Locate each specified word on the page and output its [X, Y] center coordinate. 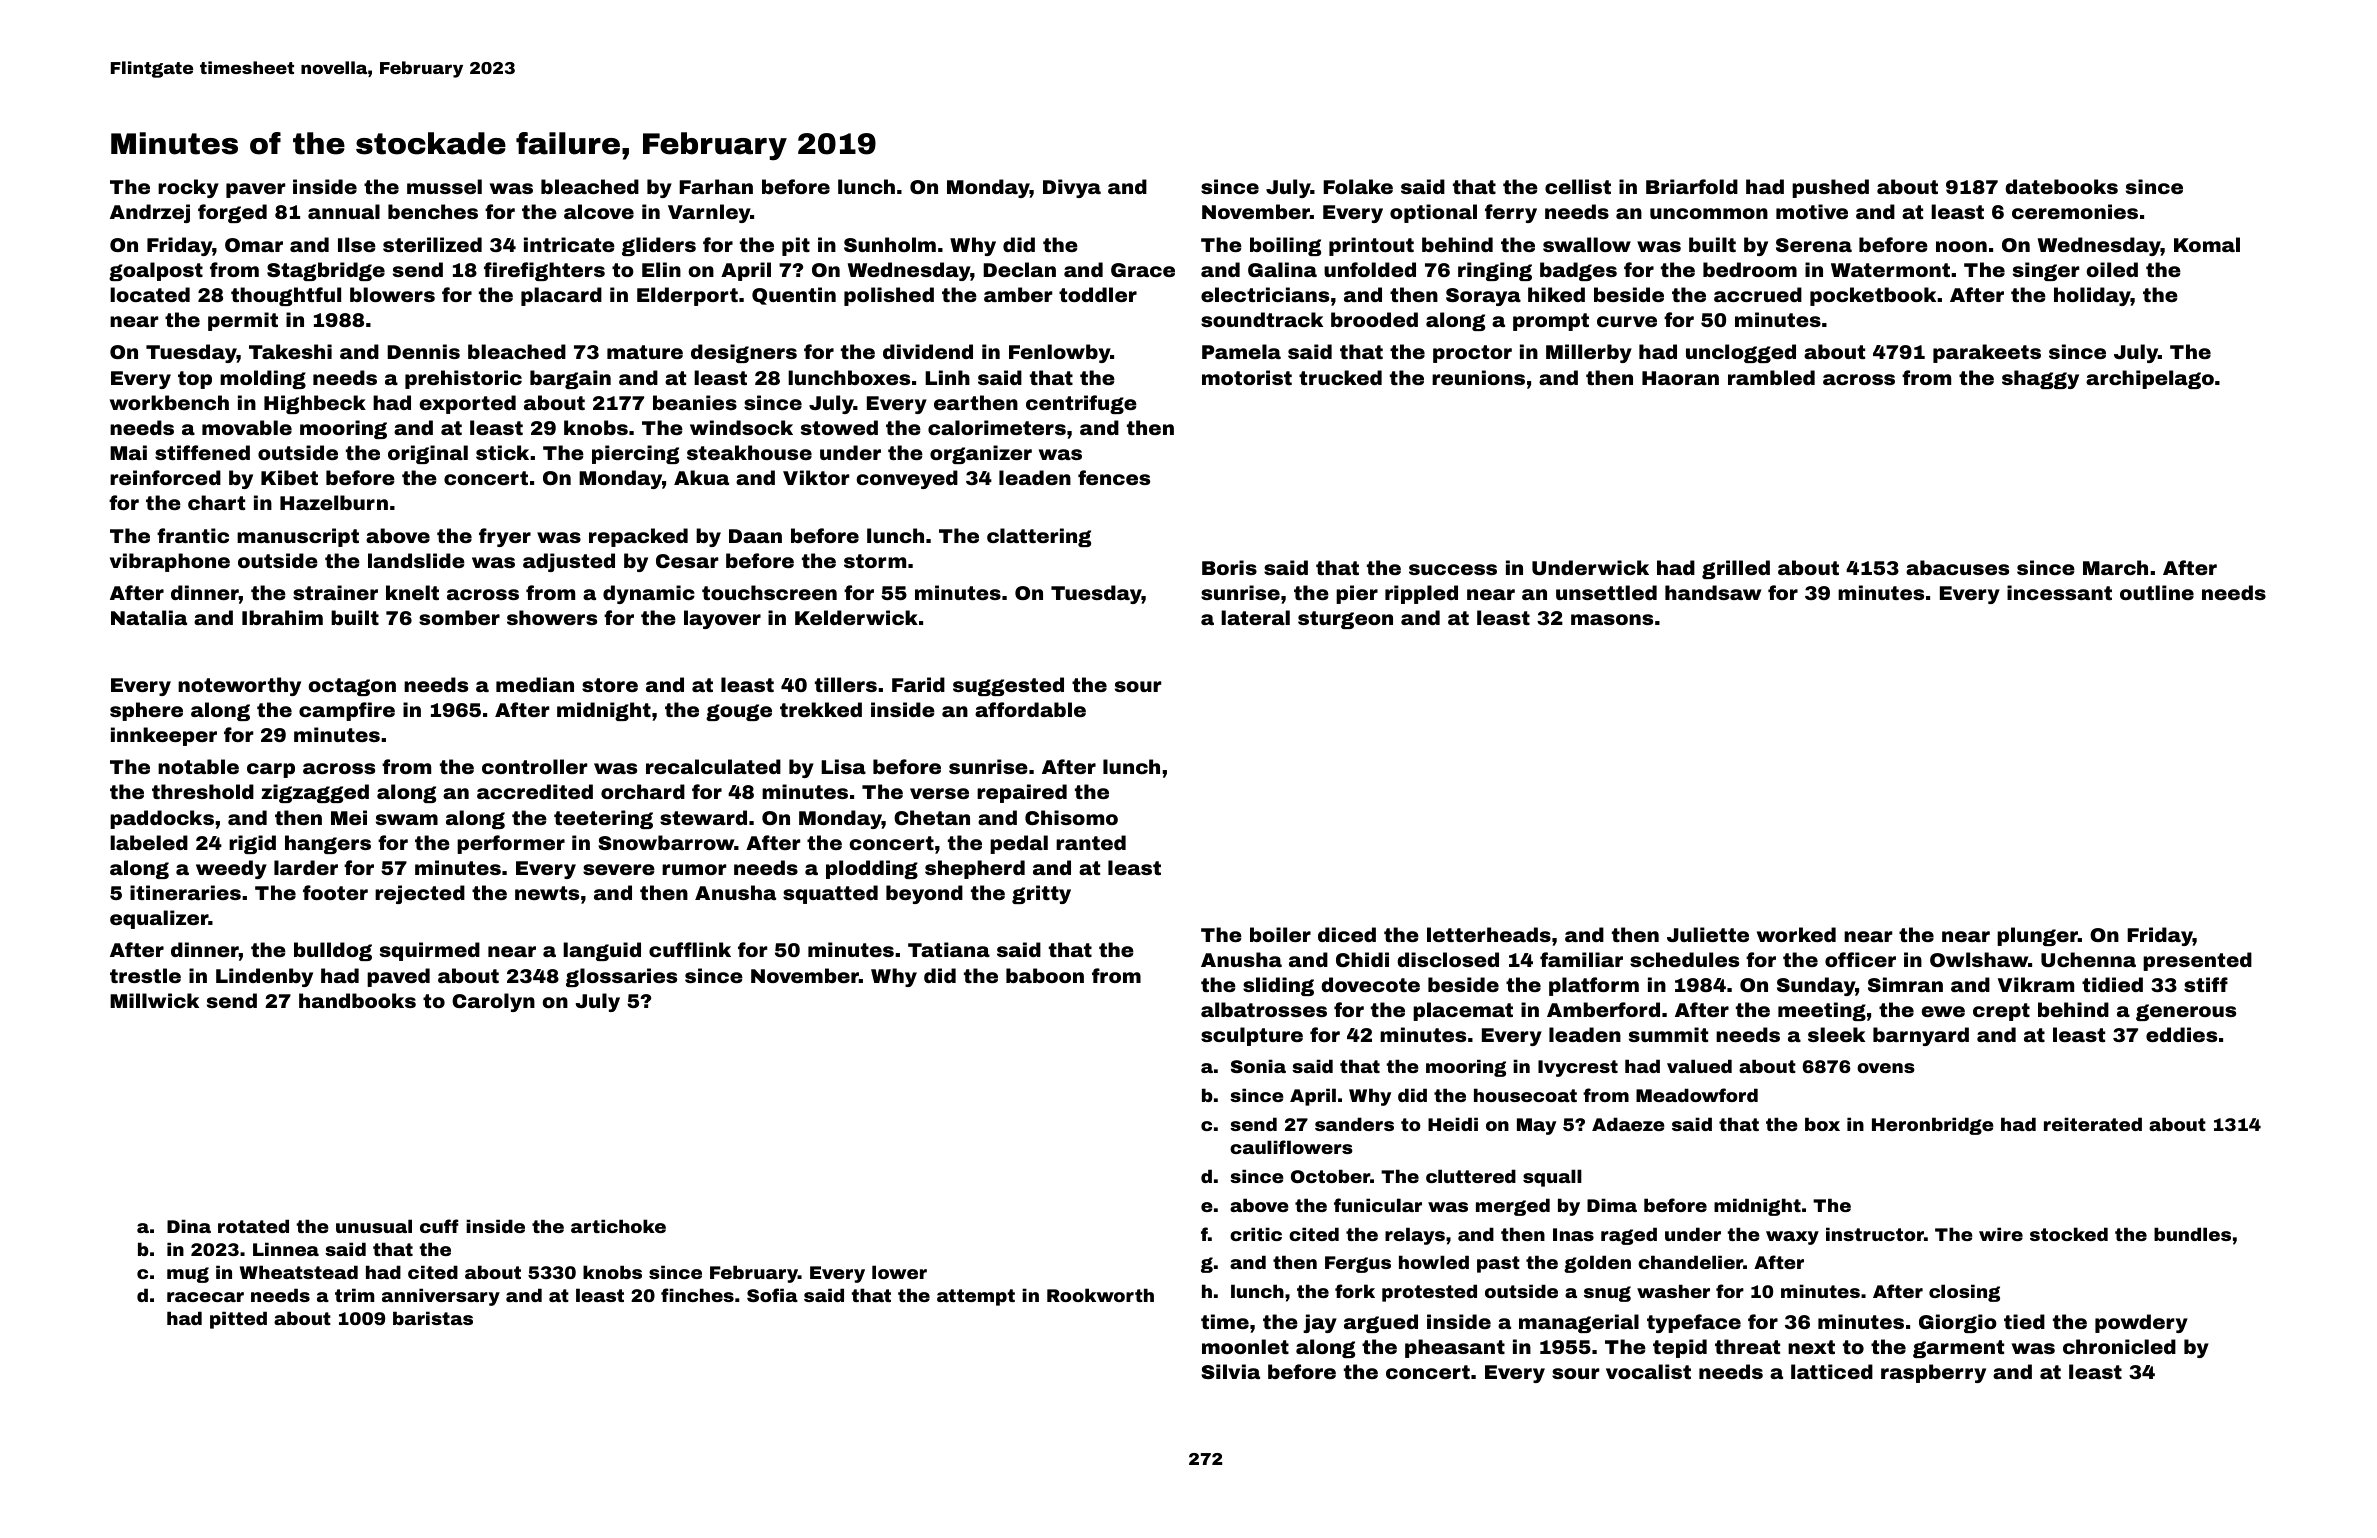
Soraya [1483, 297]
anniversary [441, 1297]
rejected [420, 894]
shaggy [2040, 379]
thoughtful [286, 296]
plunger [2037, 936]
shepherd [975, 869]
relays [1415, 1236]
